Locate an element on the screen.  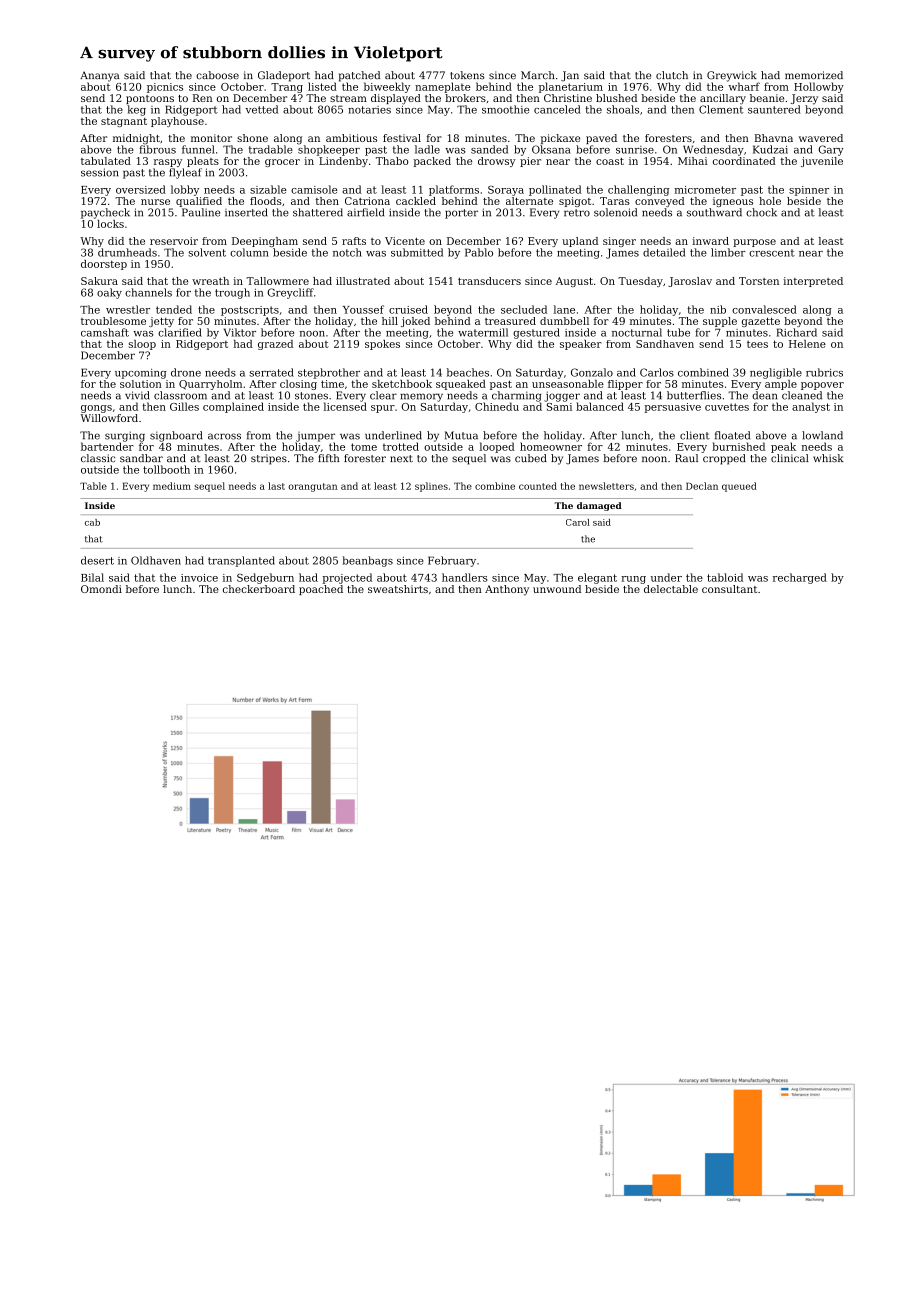
stagnant is located at coordinates (124, 122).
